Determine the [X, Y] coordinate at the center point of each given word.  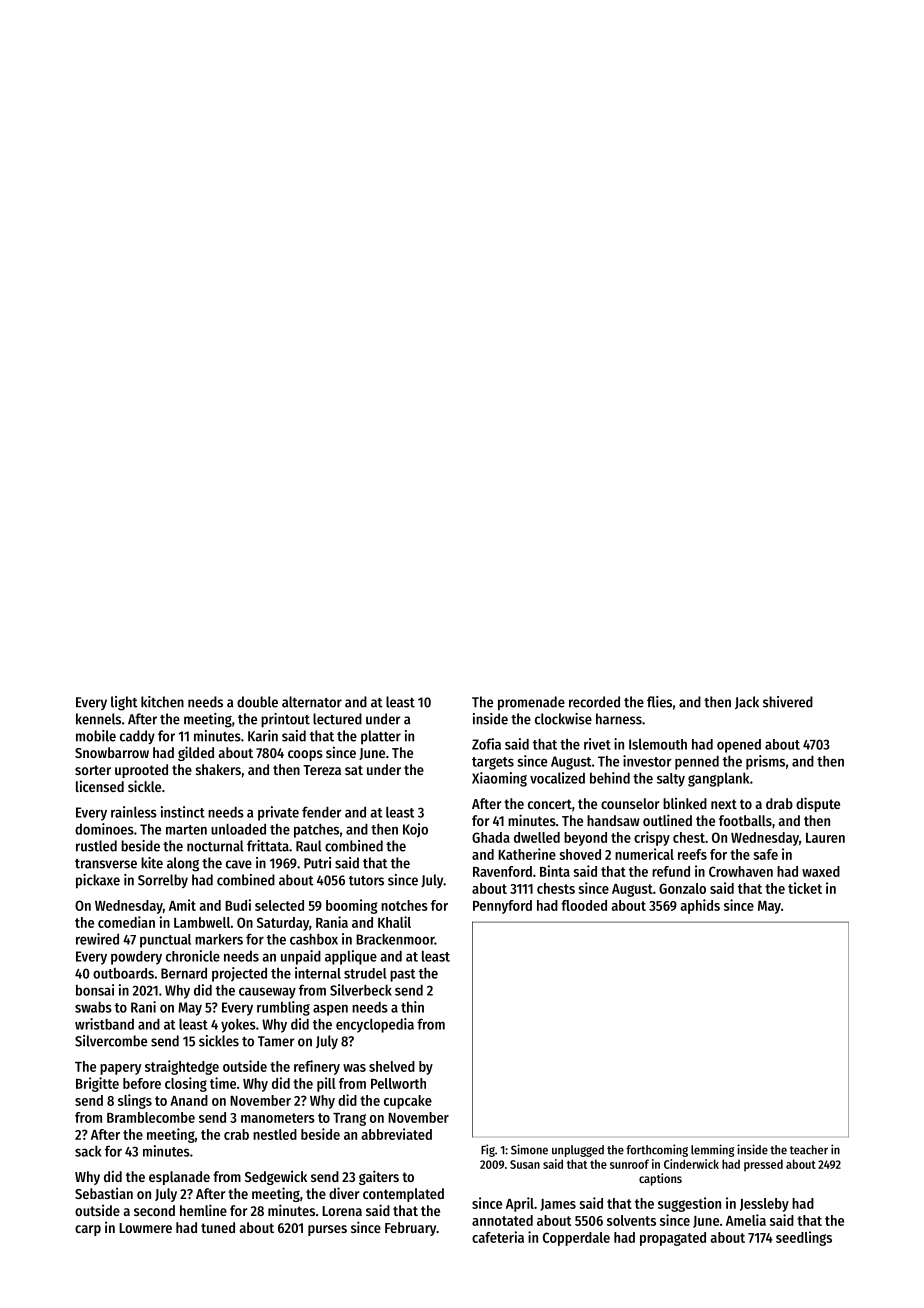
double [257, 702]
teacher [809, 1150]
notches [404, 905]
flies [659, 702]
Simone [529, 1149]
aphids [700, 906]
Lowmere [145, 1228]
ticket [805, 888]
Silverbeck [361, 990]
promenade [531, 703]
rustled [96, 846]
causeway [267, 993]
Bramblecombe [151, 1117]
